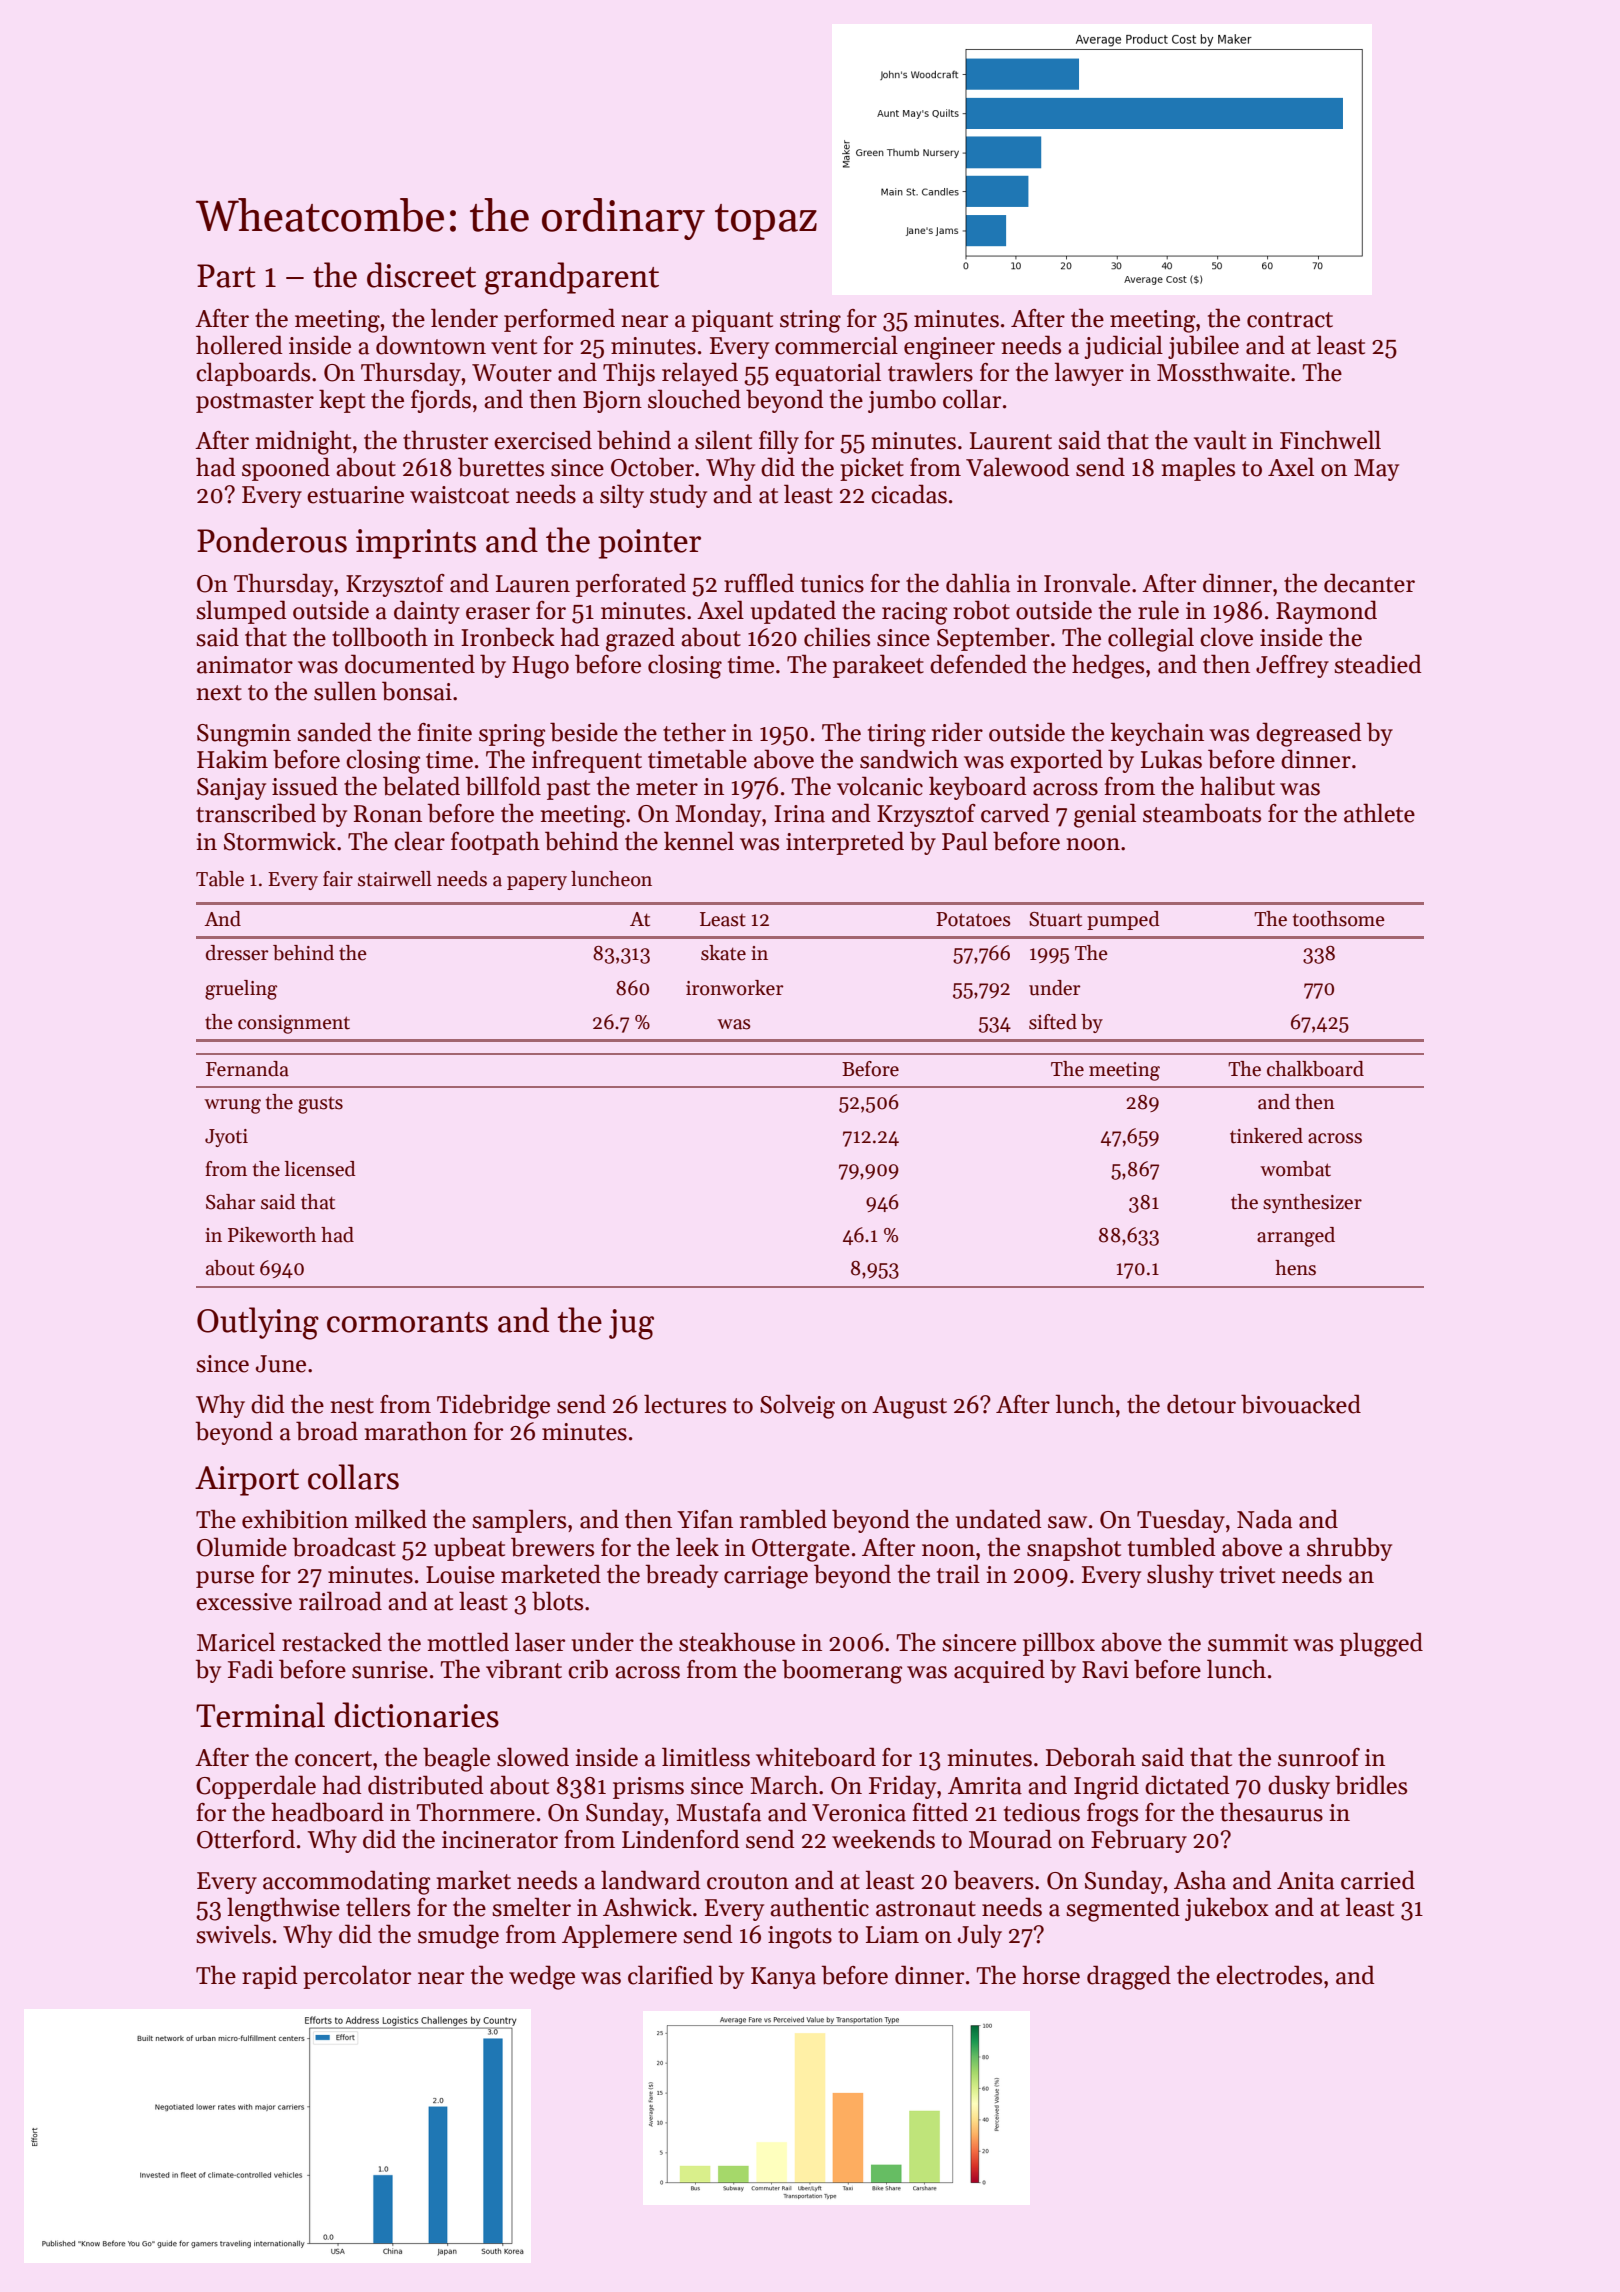  I want to click on Finchwell, so click(1330, 440).
